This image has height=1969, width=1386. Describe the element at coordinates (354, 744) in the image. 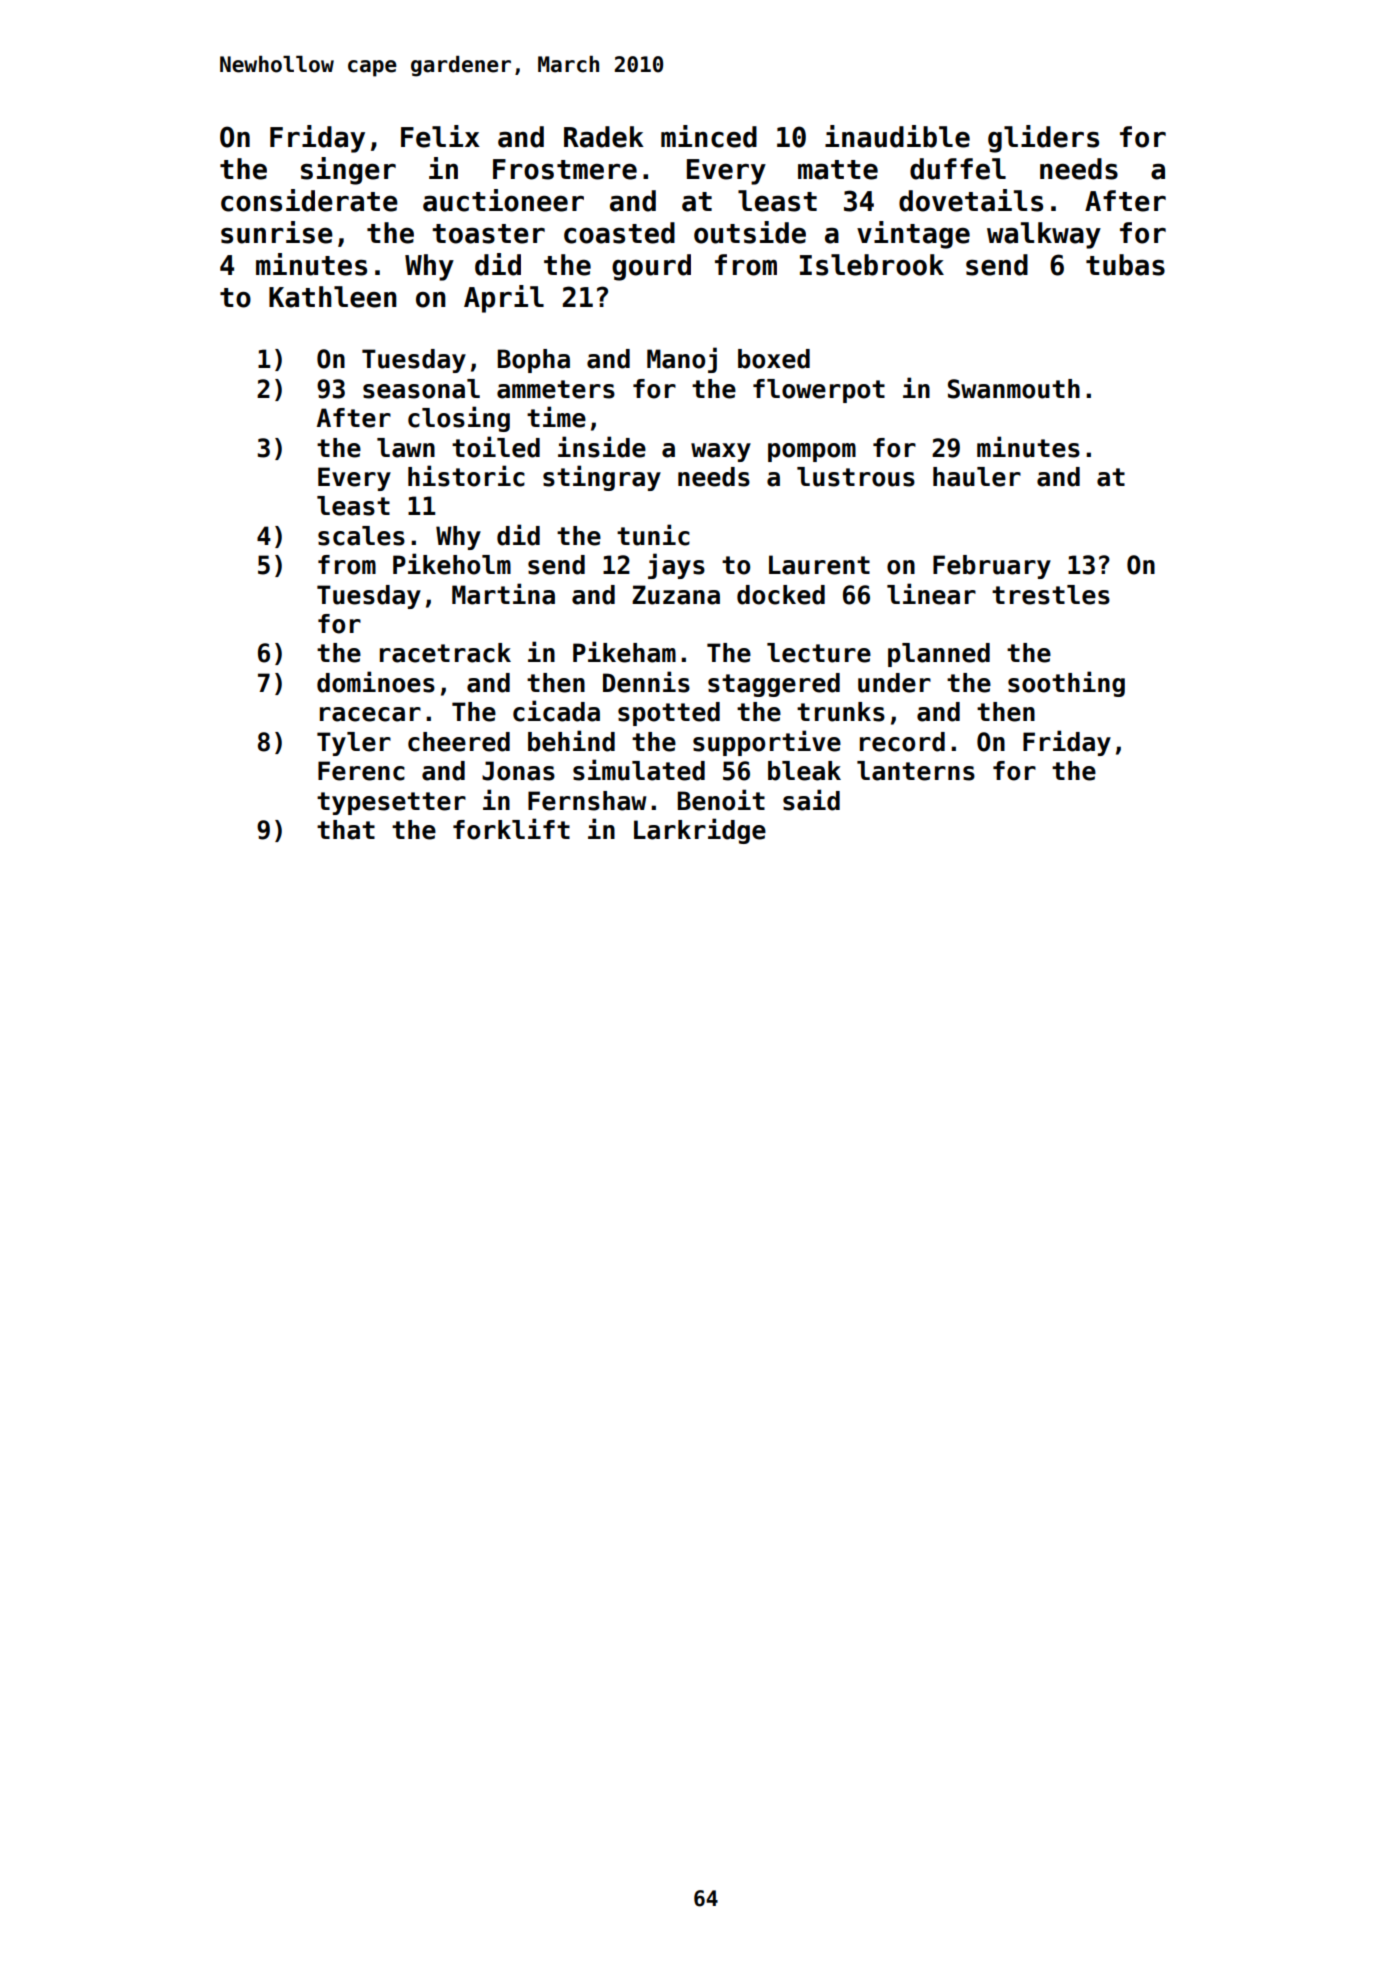

I see `Tyler` at that location.
